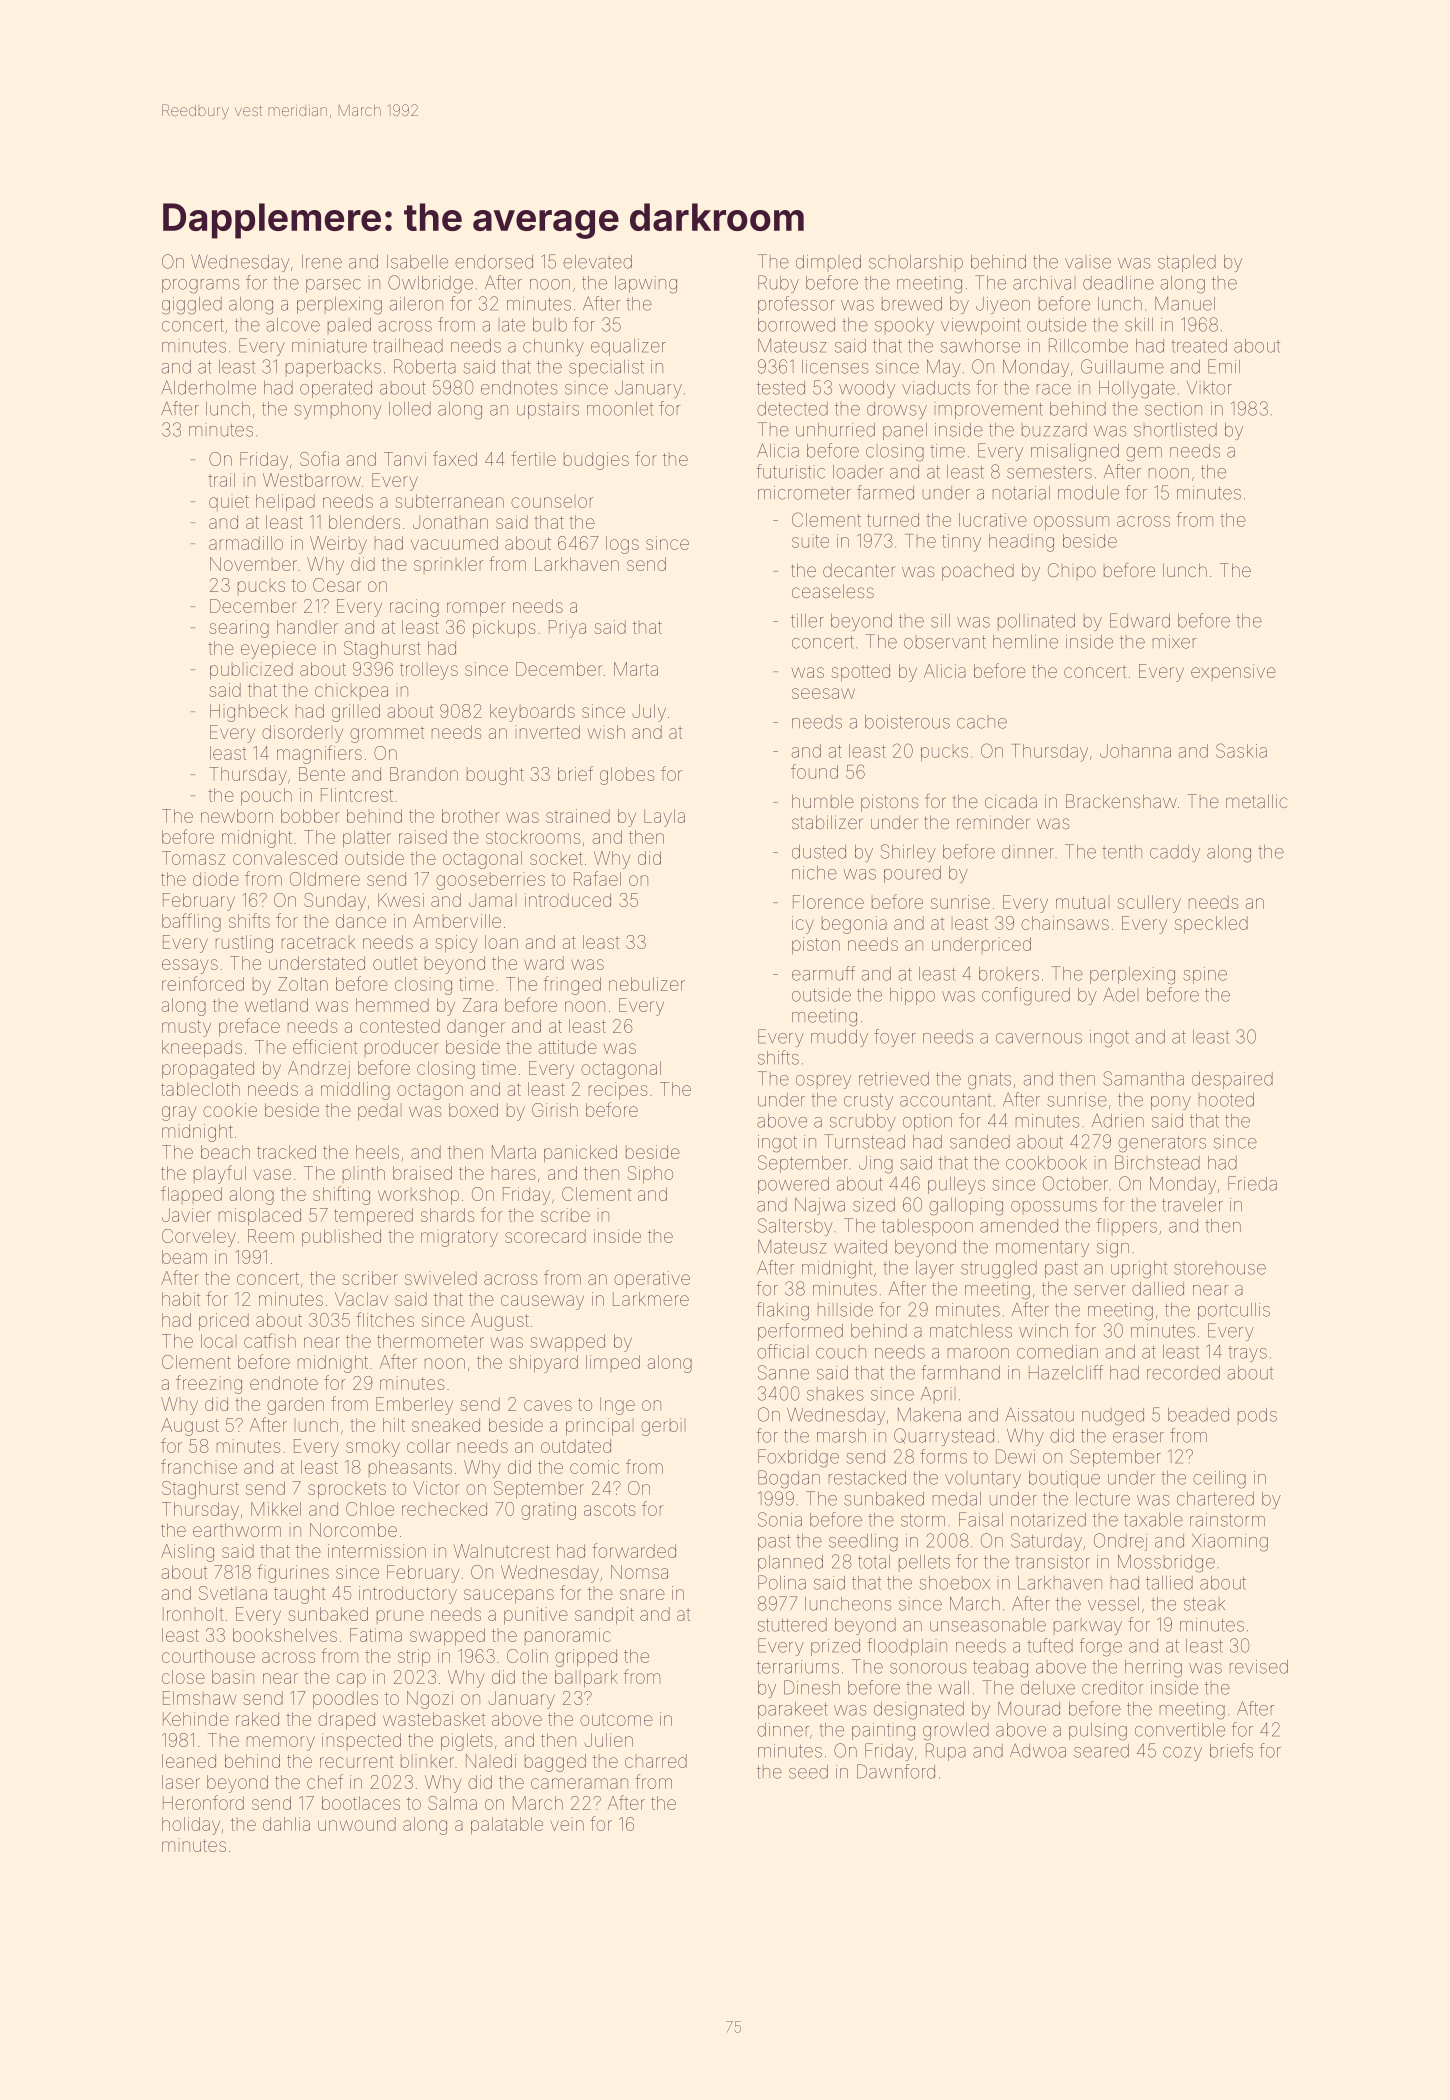  What do you see at coordinates (780, 1519) in the screenshot?
I see `Sonia` at bounding box center [780, 1519].
